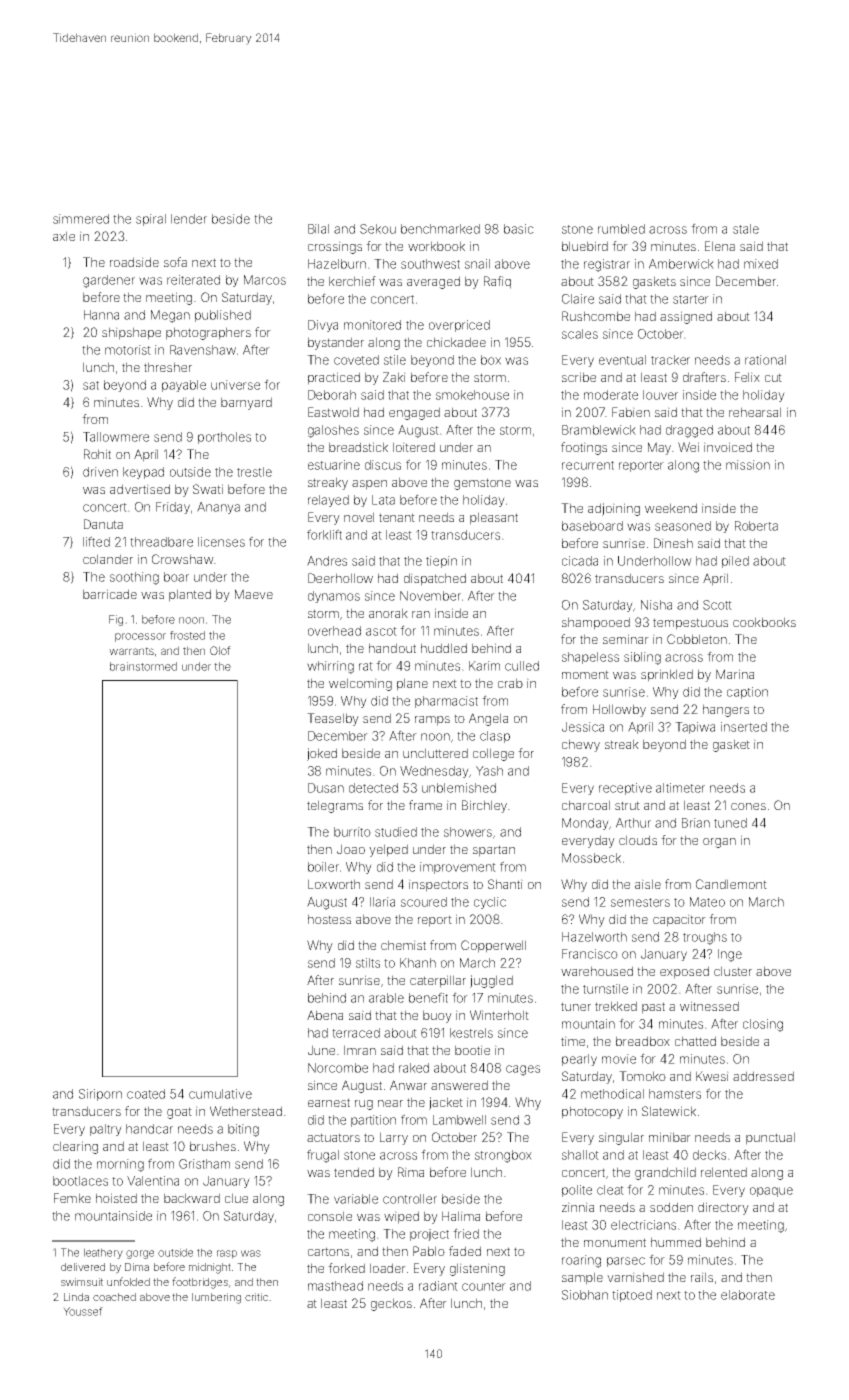  What do you see at coordinates (748, 1295) in the document?
I see `elaborate` at bounding box center [748, 1295].
